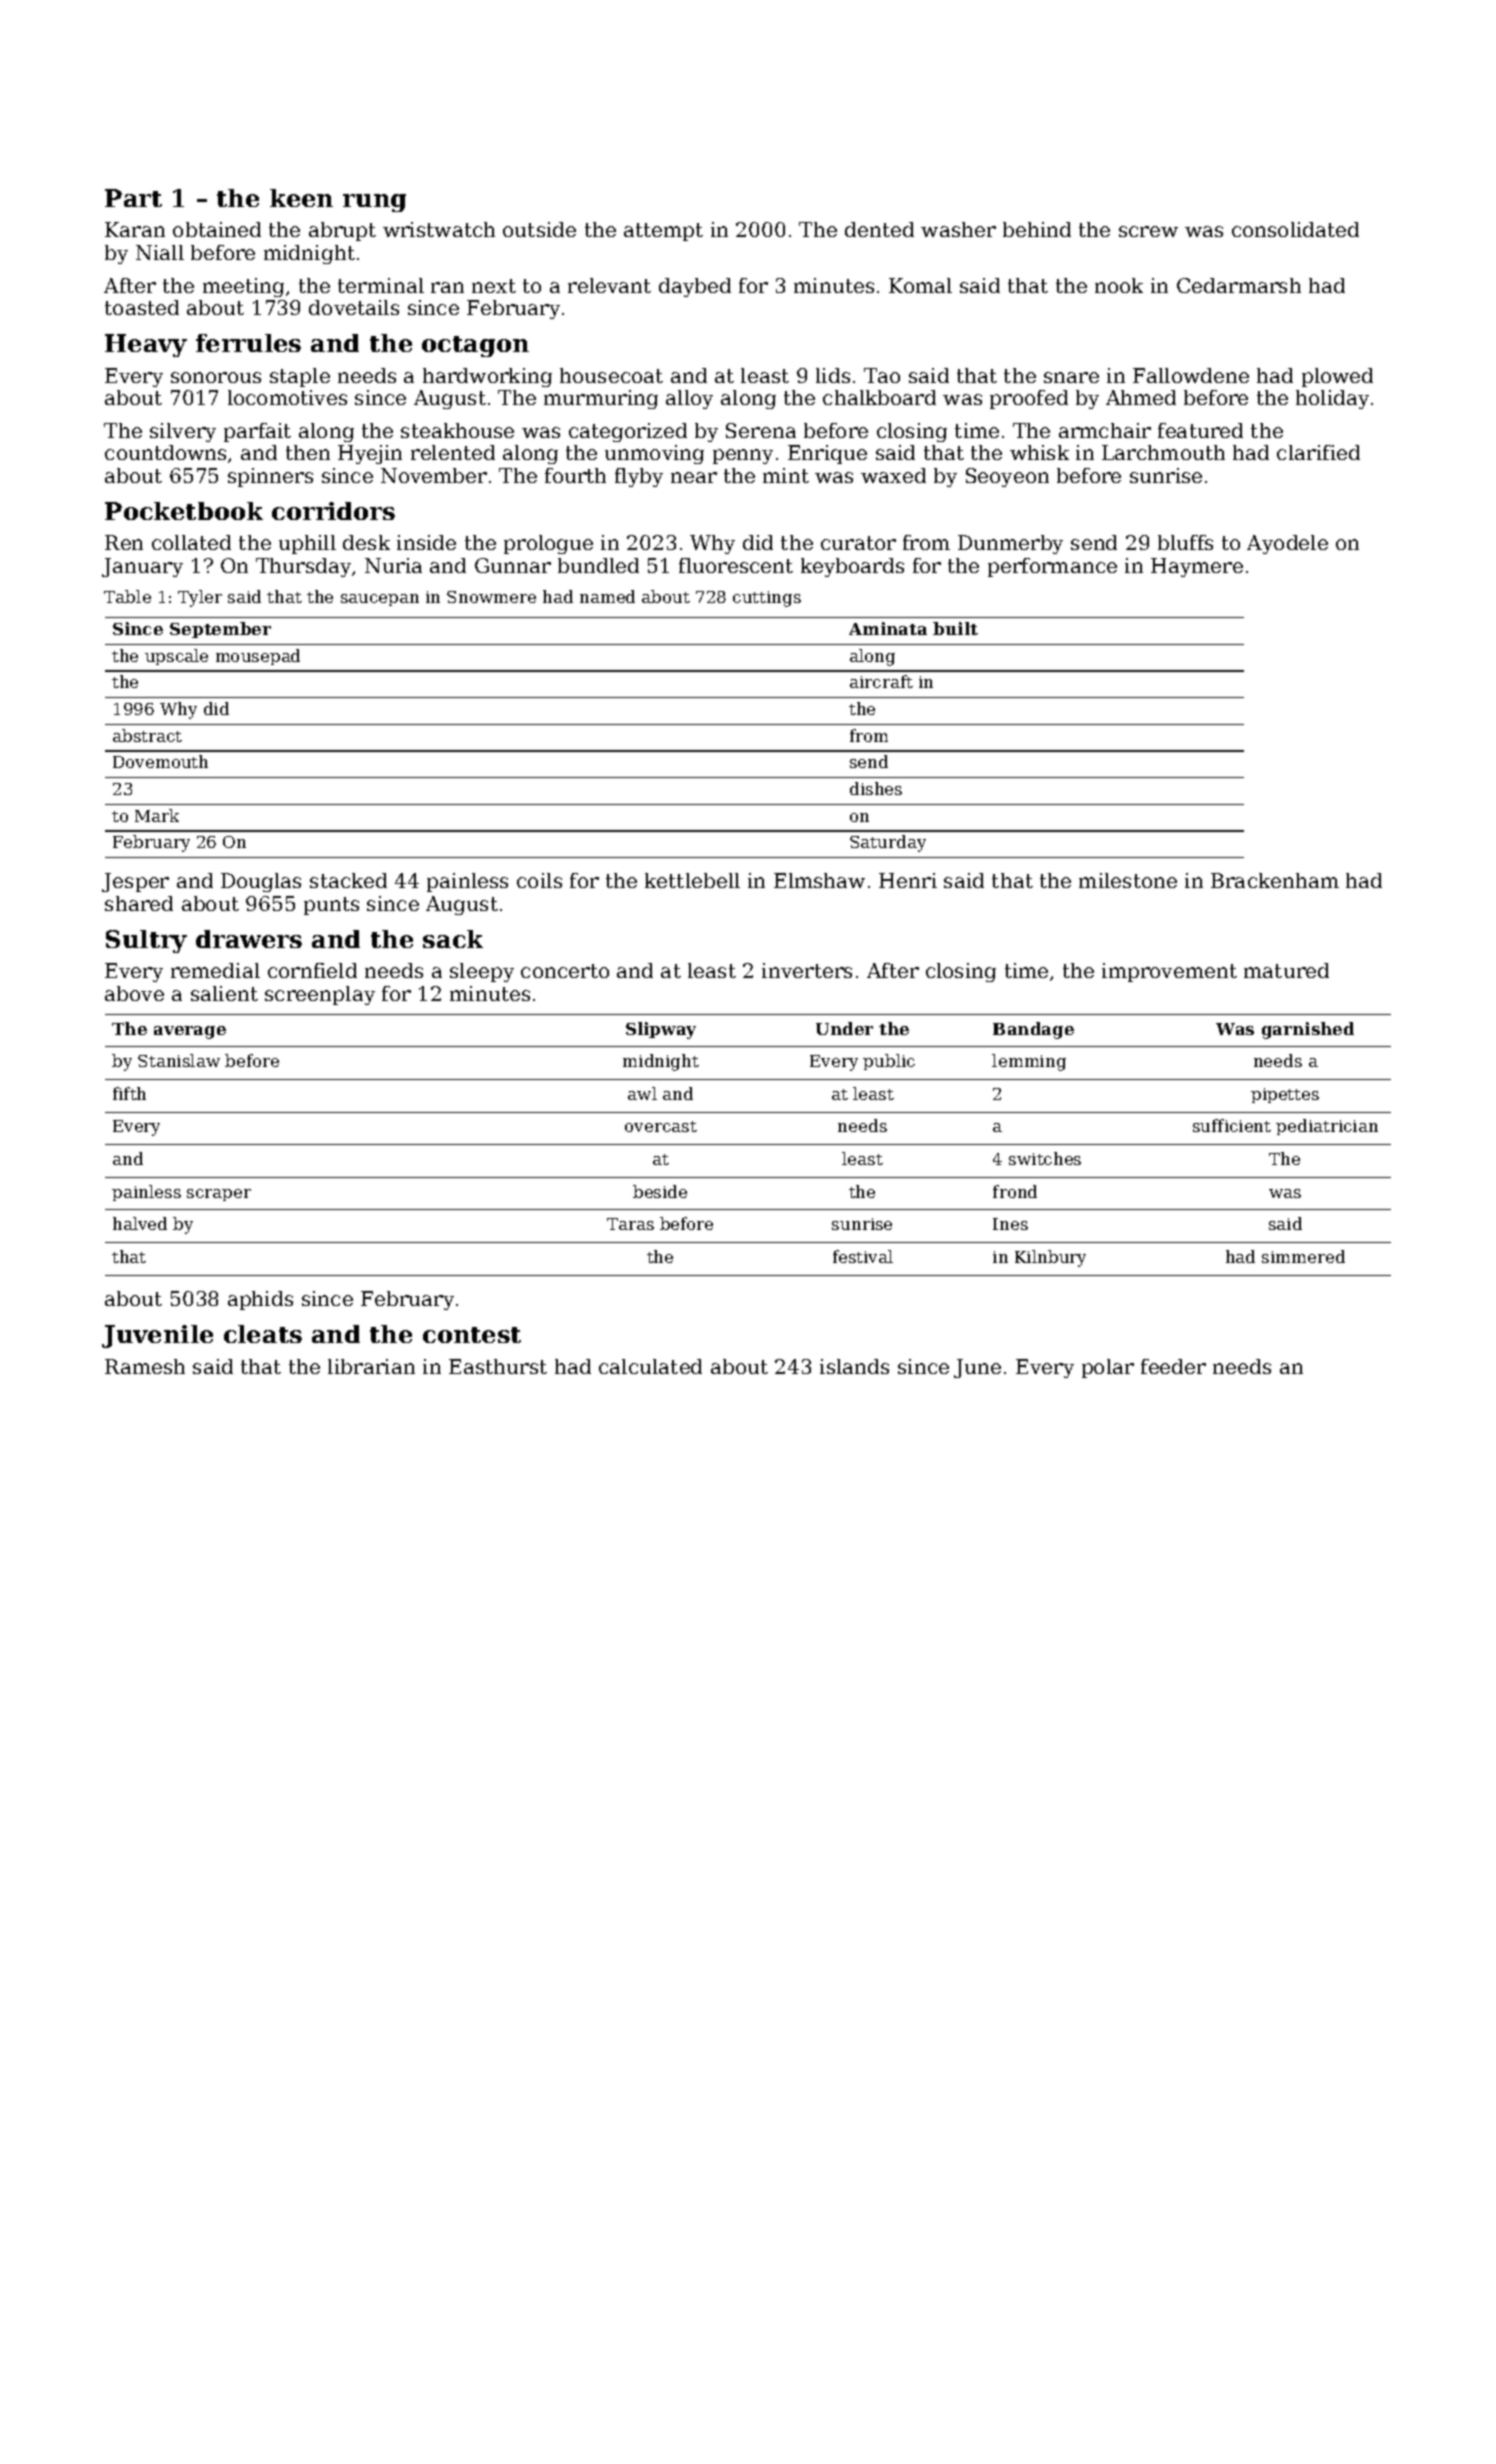  Describe the element at coordinates (145, 1366) in the document. I see `Ramesh` at that location.
